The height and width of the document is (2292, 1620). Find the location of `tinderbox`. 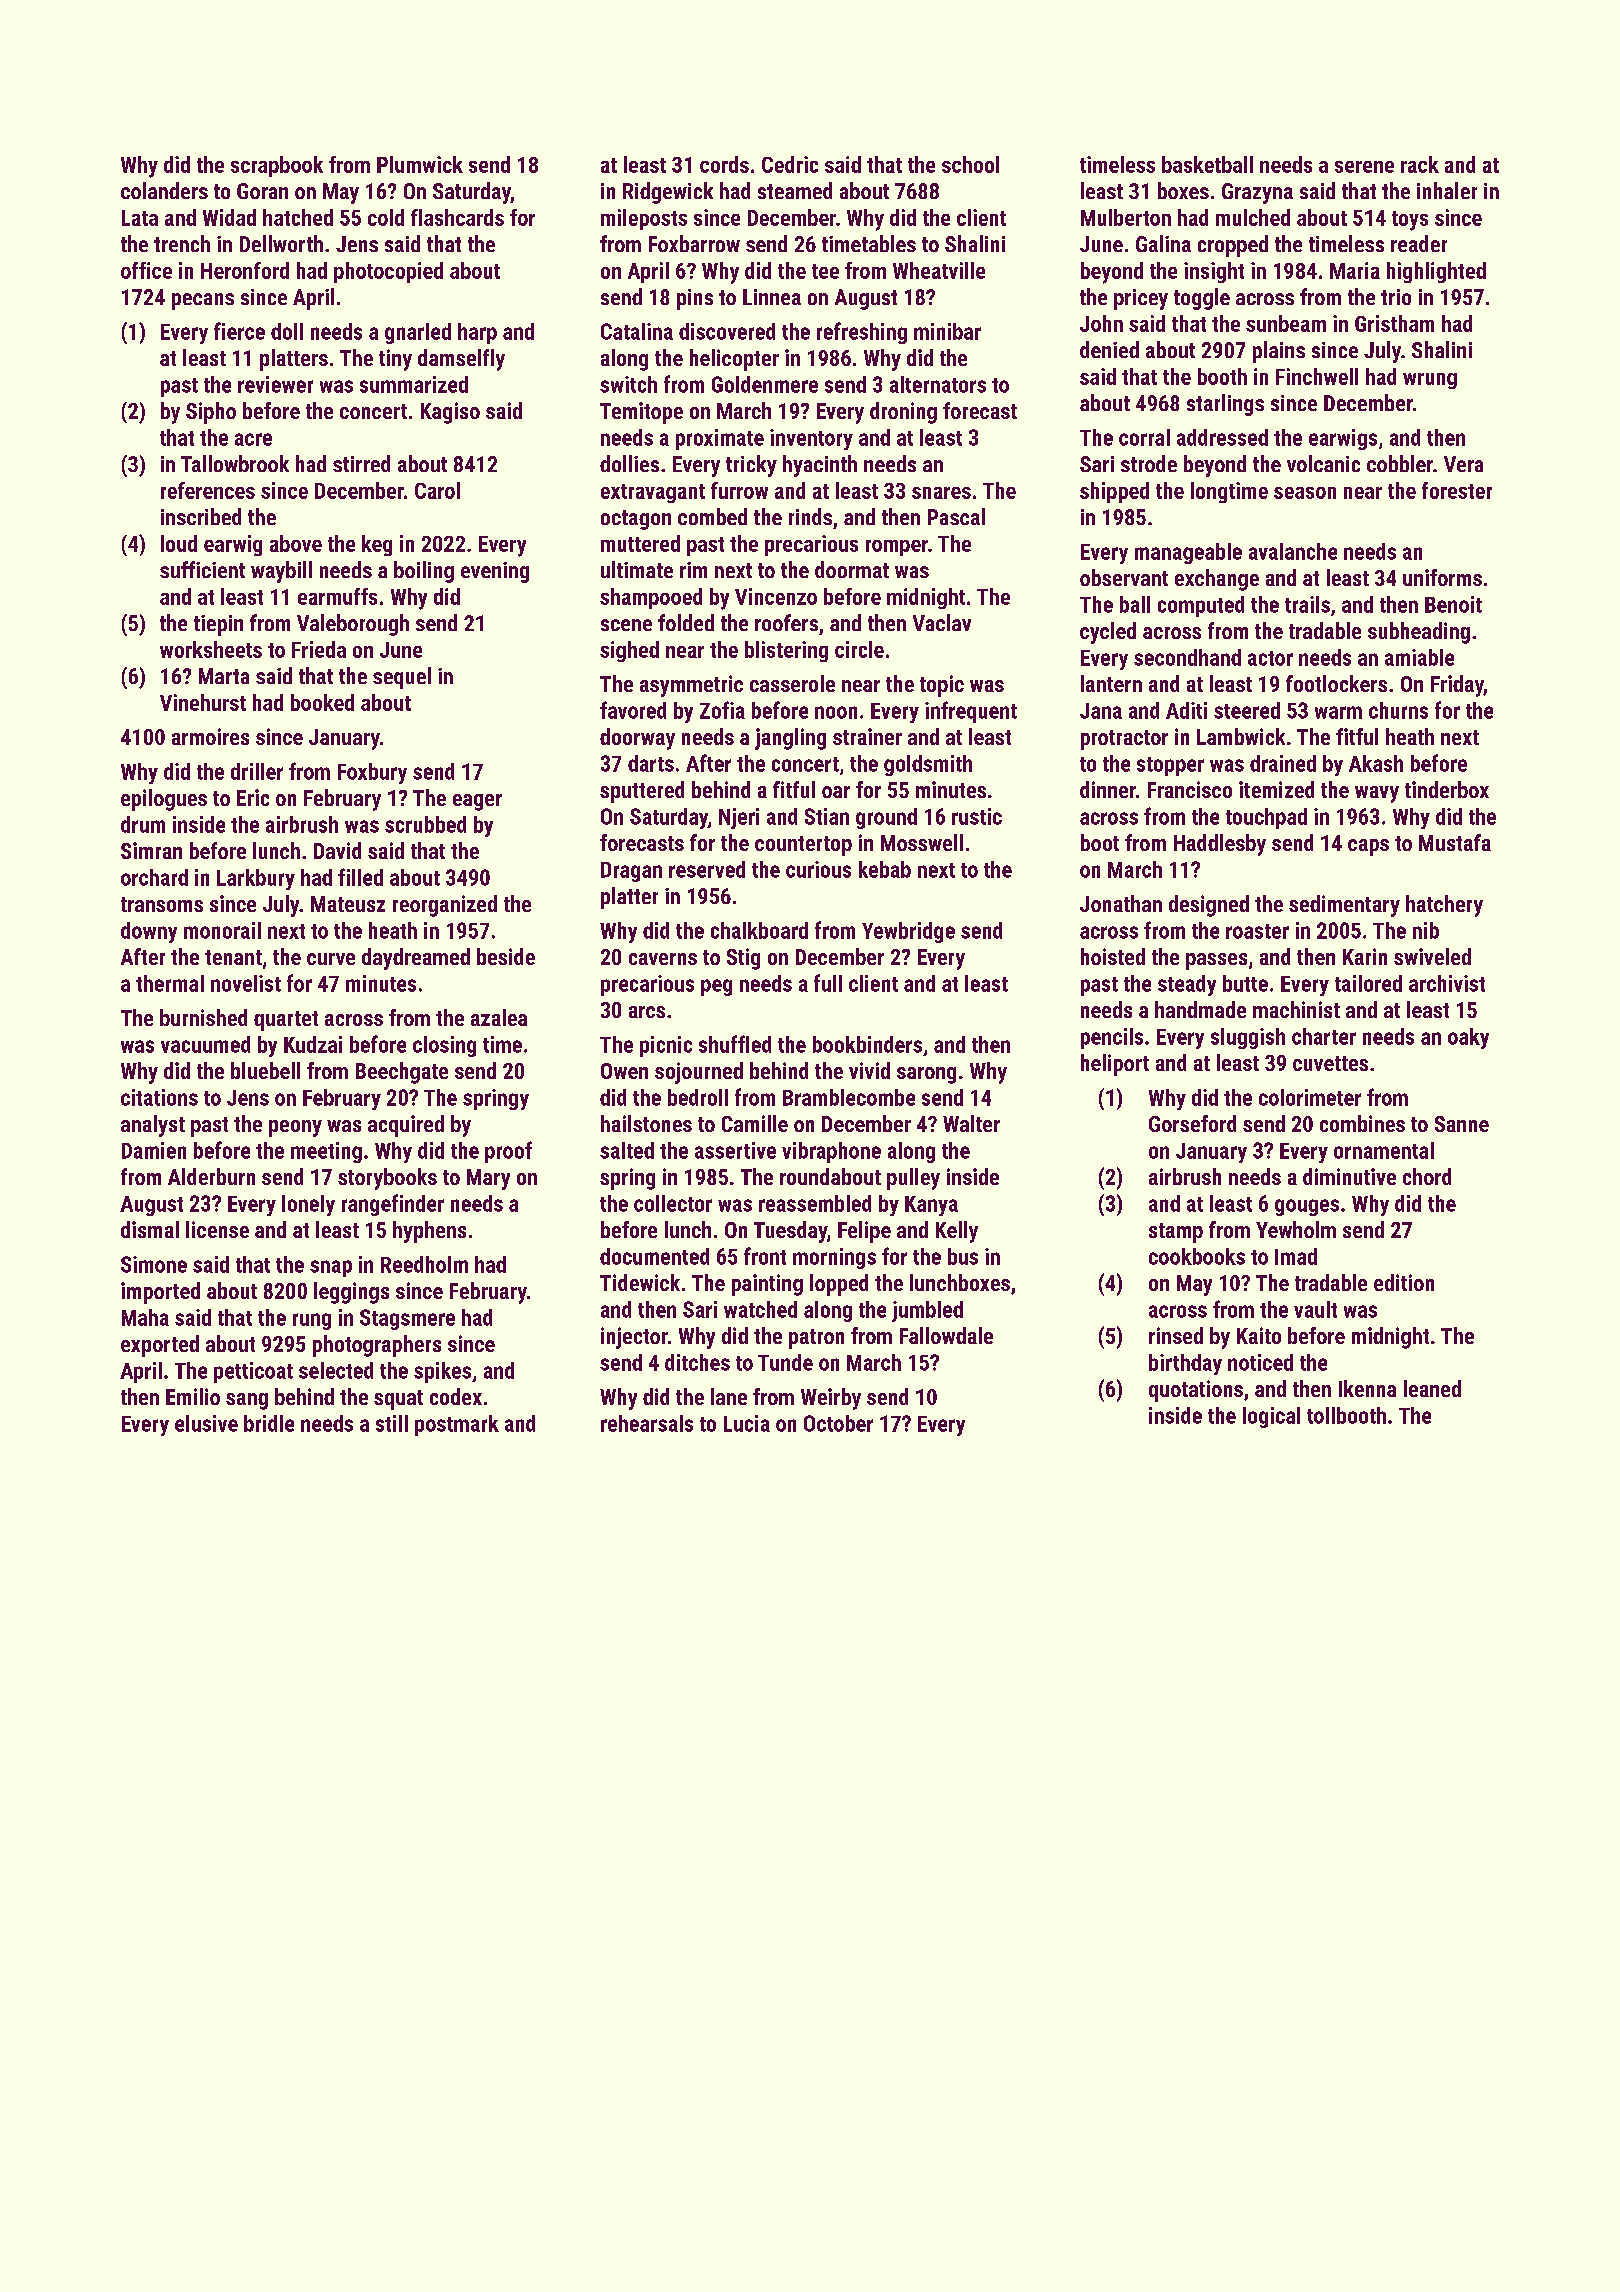

tinderbox is located at coordinates (1447, 789).
